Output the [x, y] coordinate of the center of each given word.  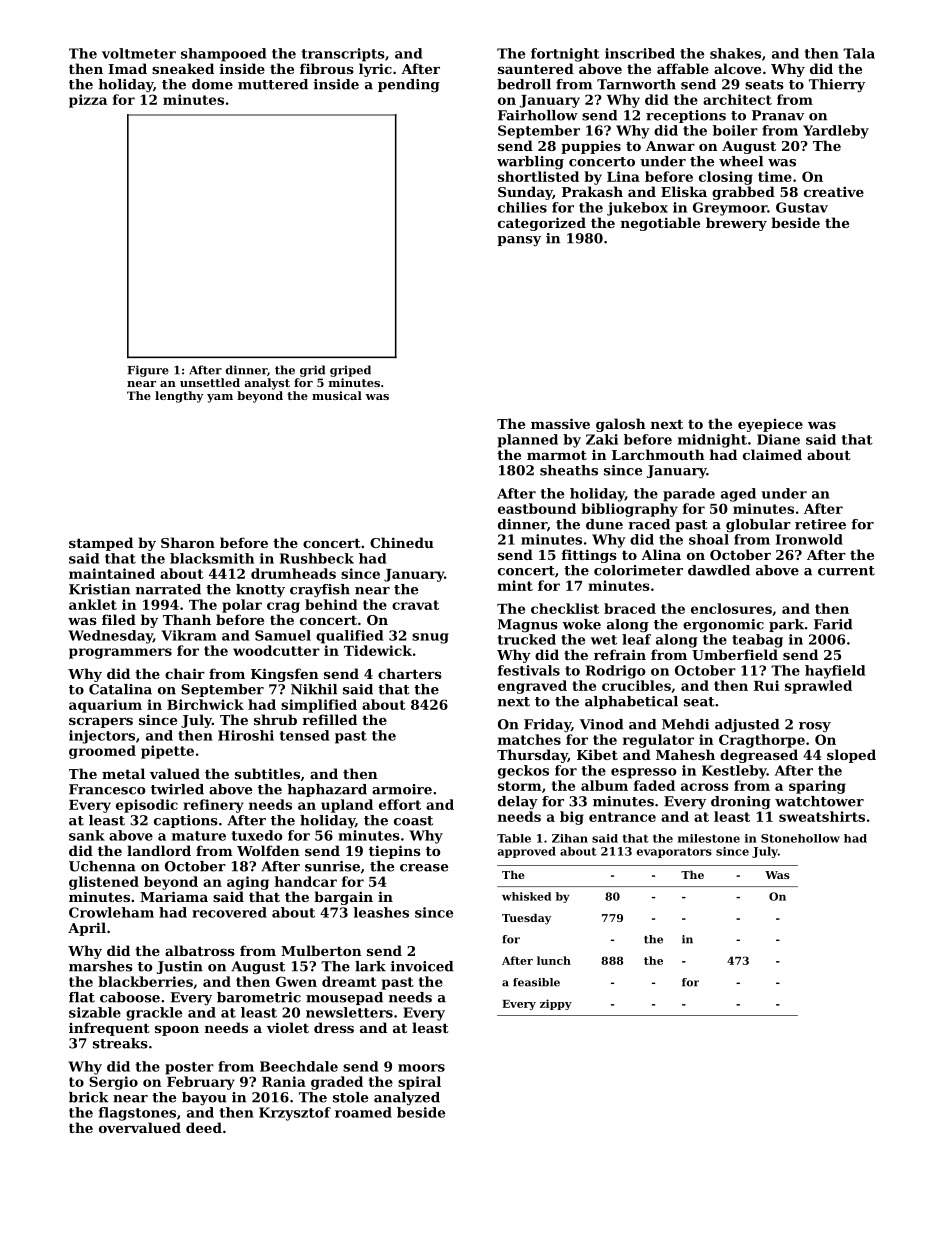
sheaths [569, 470]
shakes [735, 53]
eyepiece [770, 425]
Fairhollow [538, 115]
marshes [101, 966]
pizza [88, 101]
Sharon [188, 542]
